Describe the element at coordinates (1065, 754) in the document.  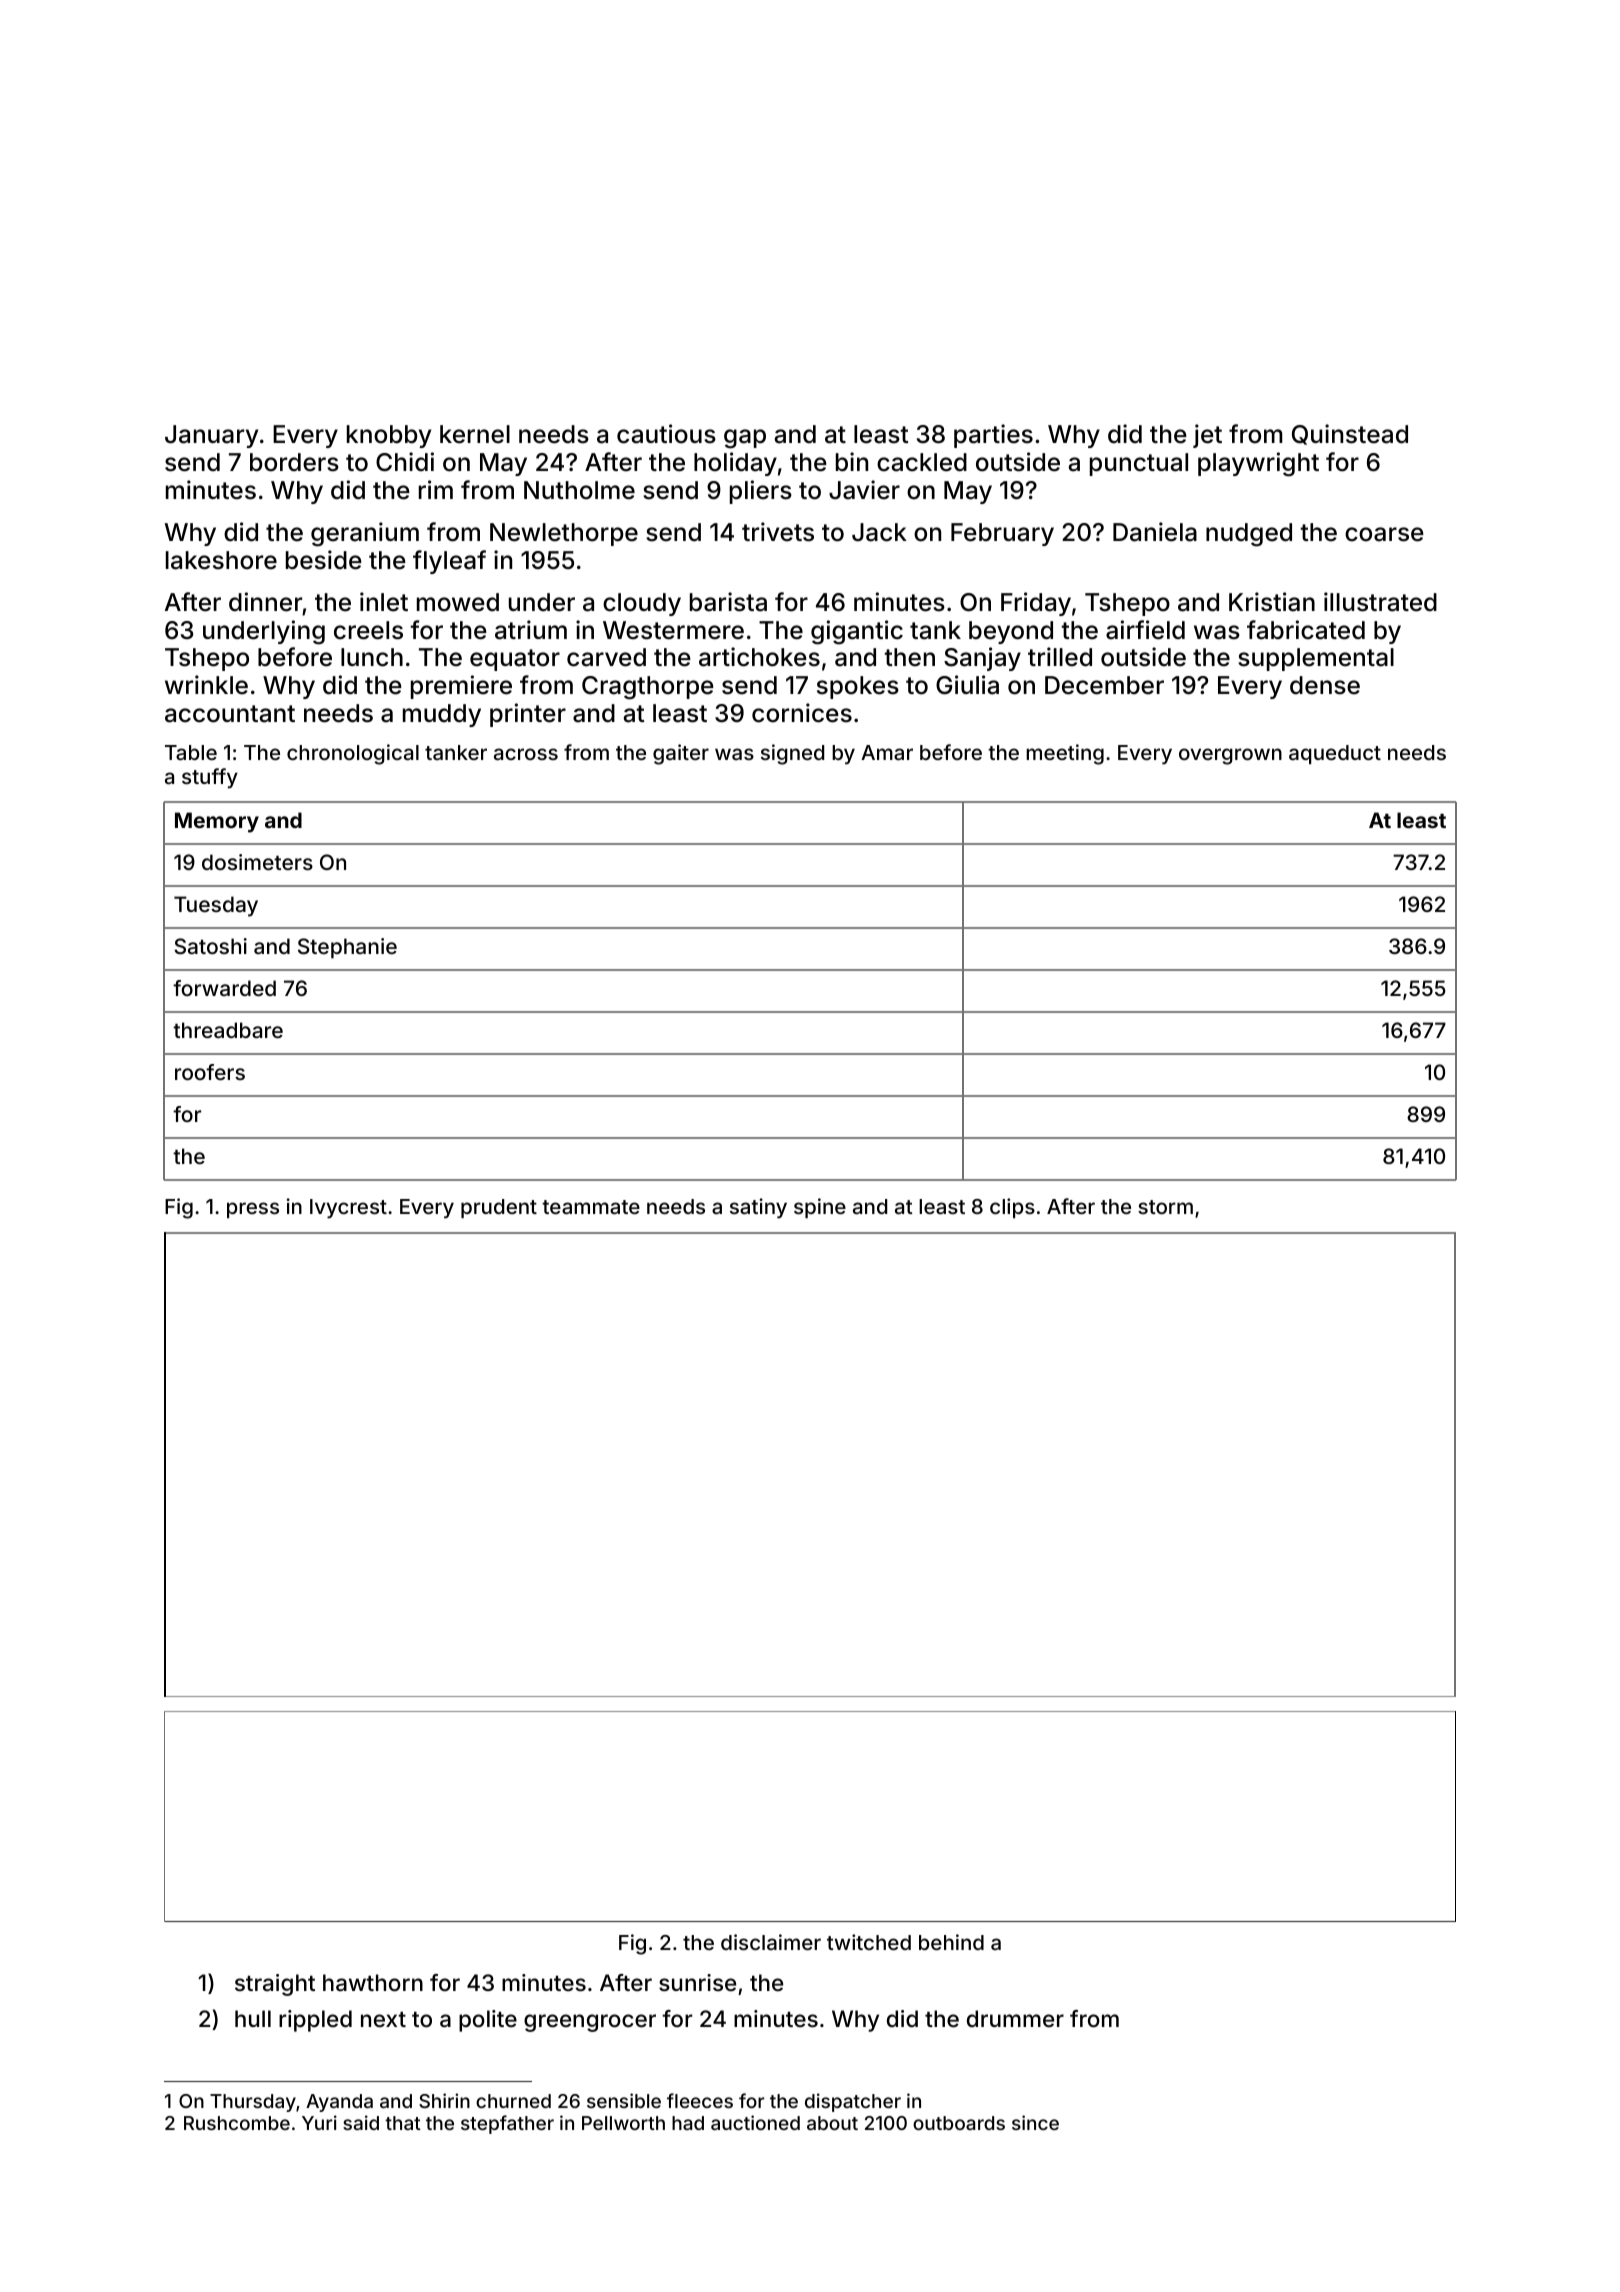
I see `meeting` at that location.
